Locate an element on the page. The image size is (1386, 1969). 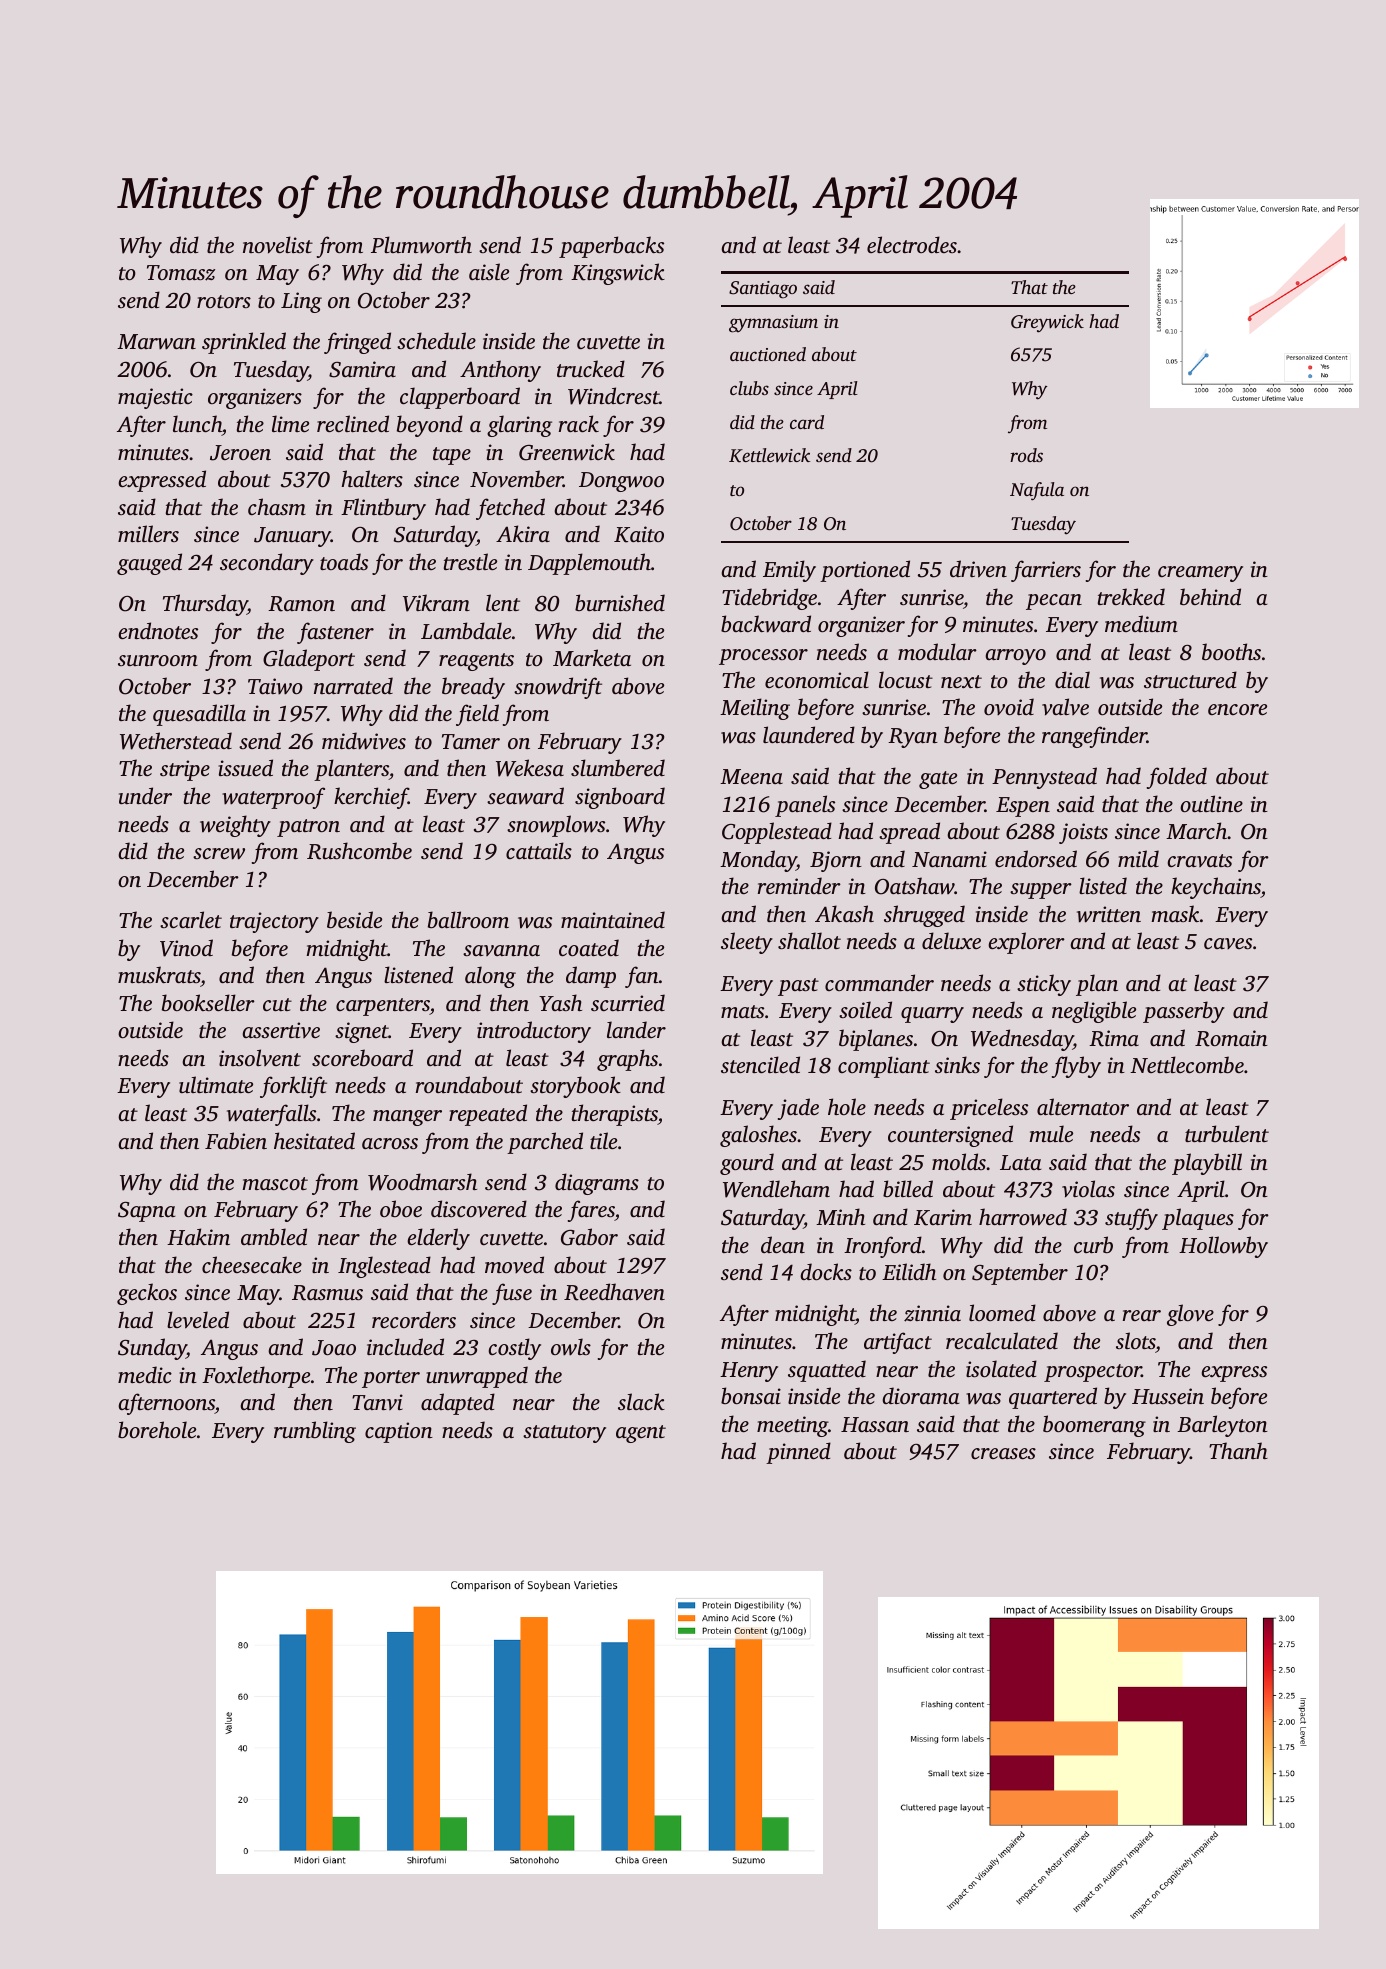
Meena is located at coordinates (751, 776).
